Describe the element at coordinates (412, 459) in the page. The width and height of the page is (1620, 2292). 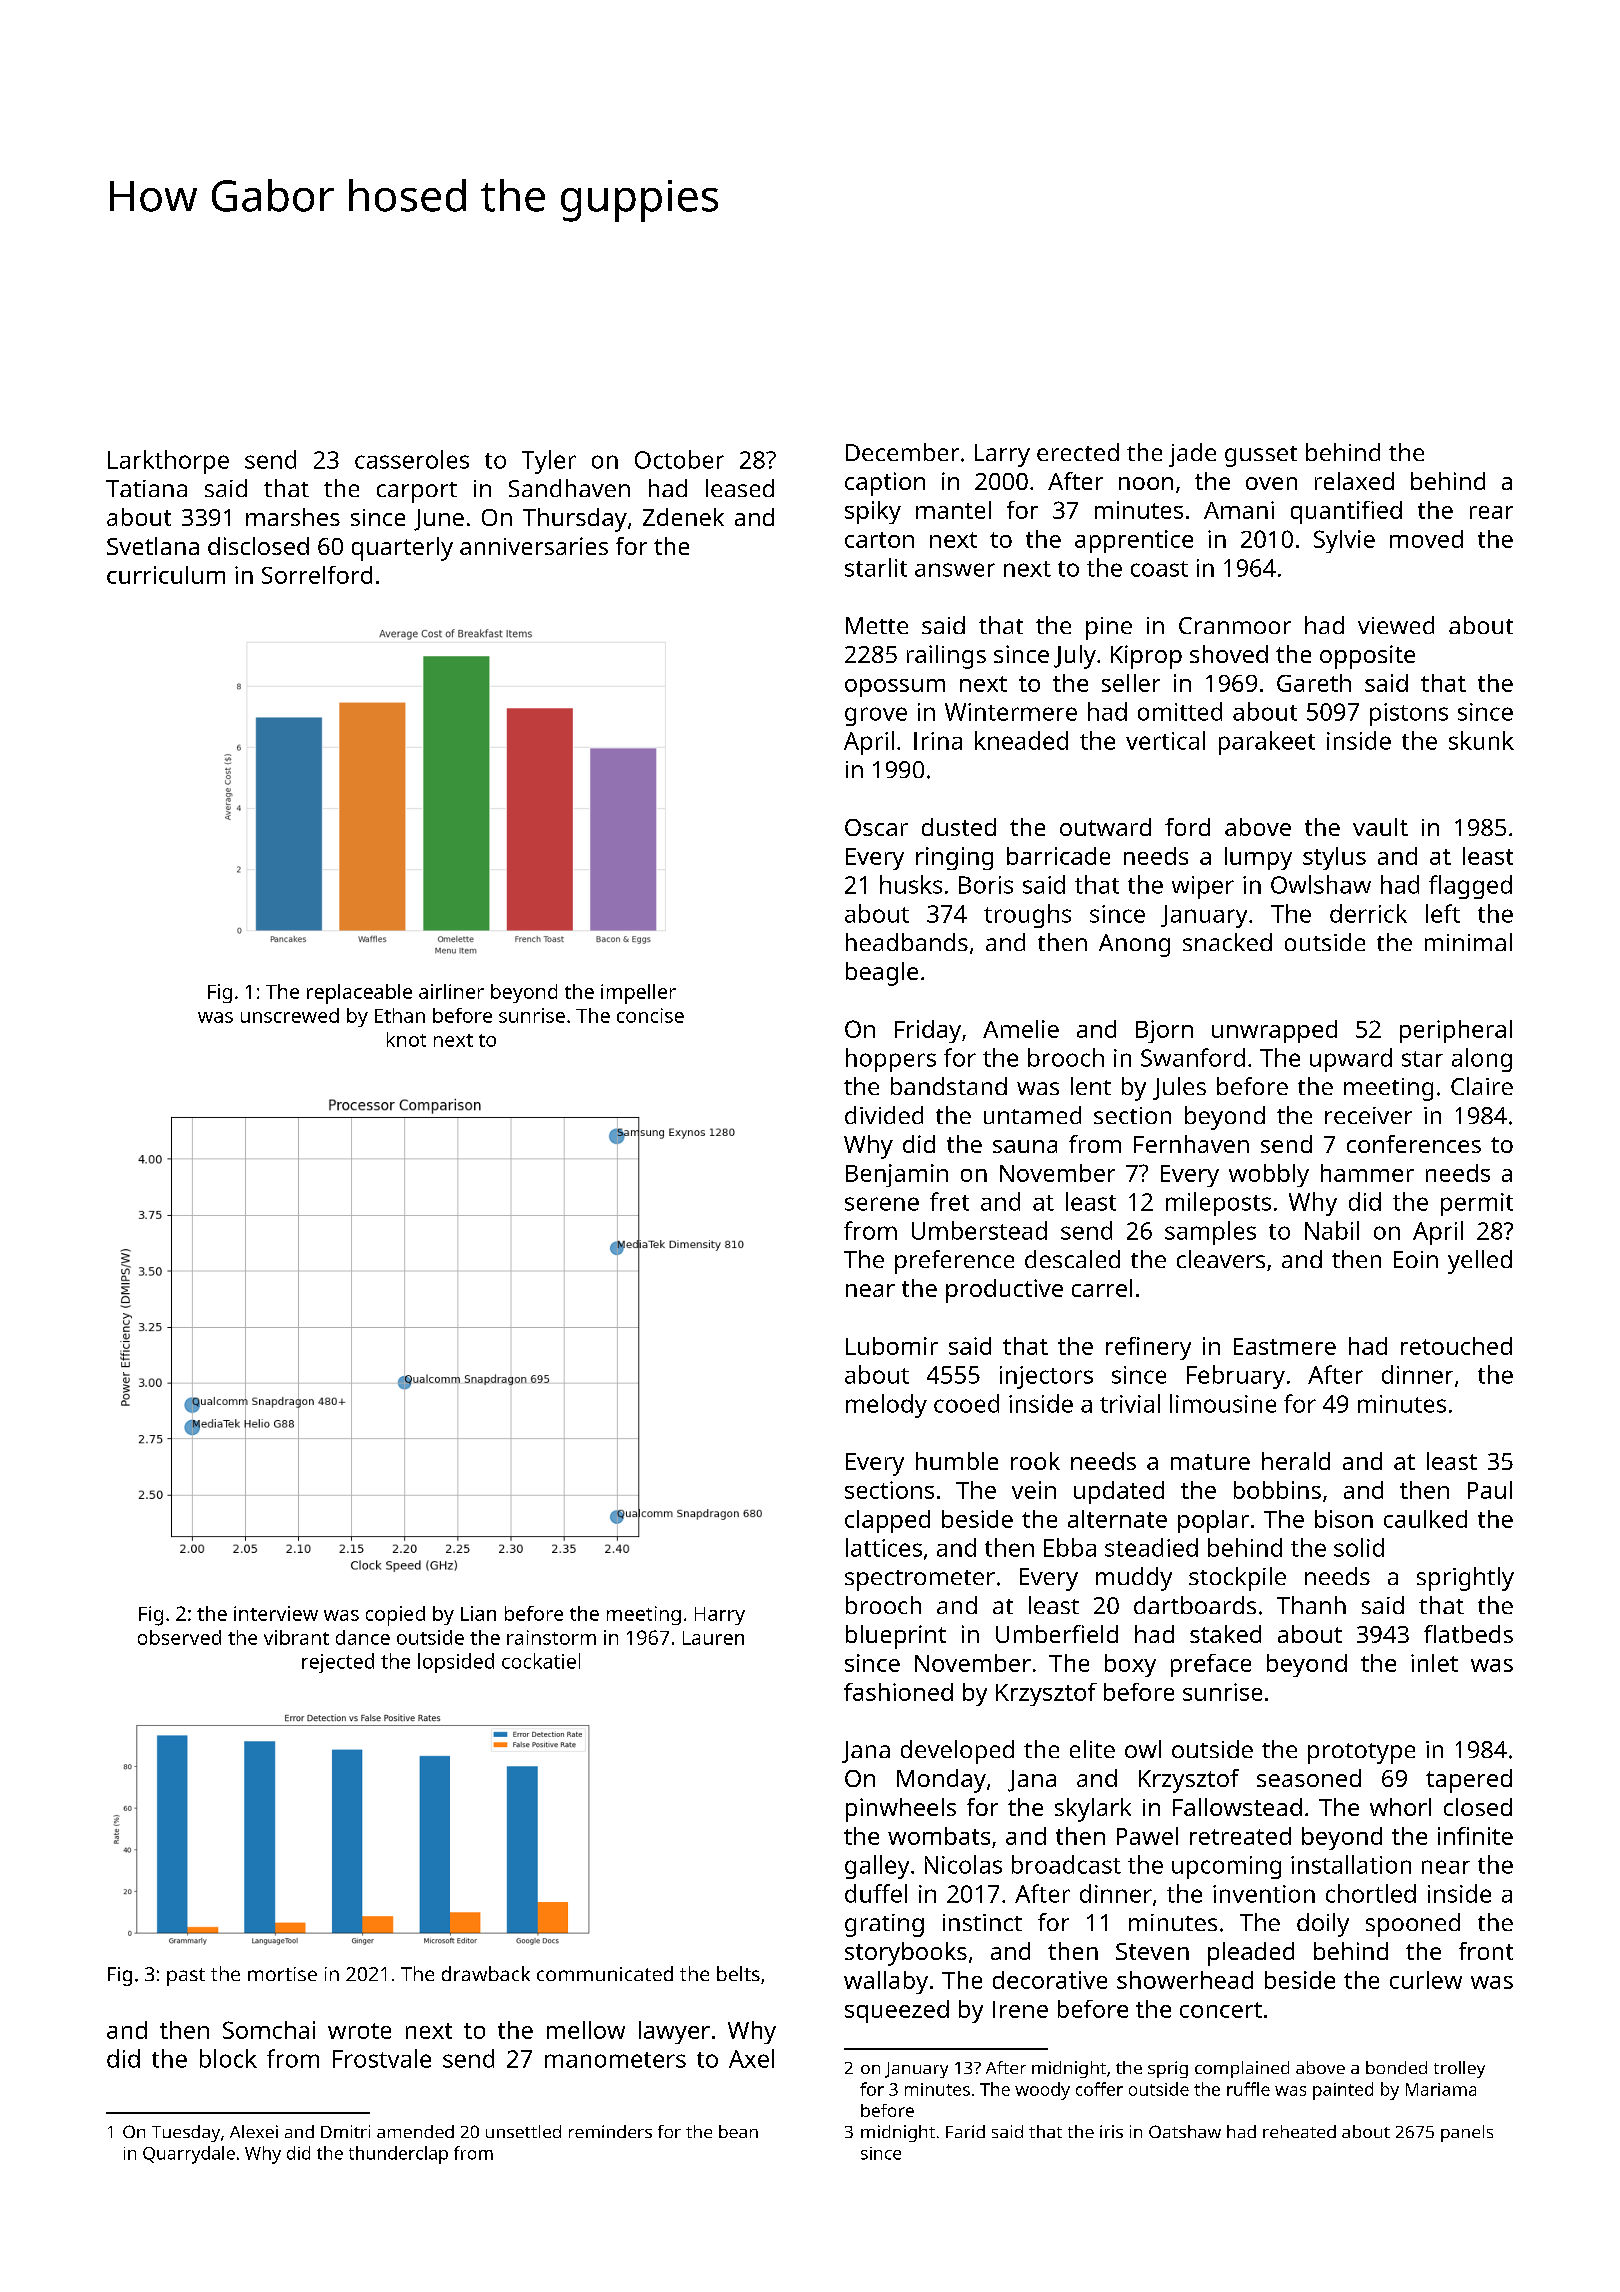
I see `casseroles` at that location.
